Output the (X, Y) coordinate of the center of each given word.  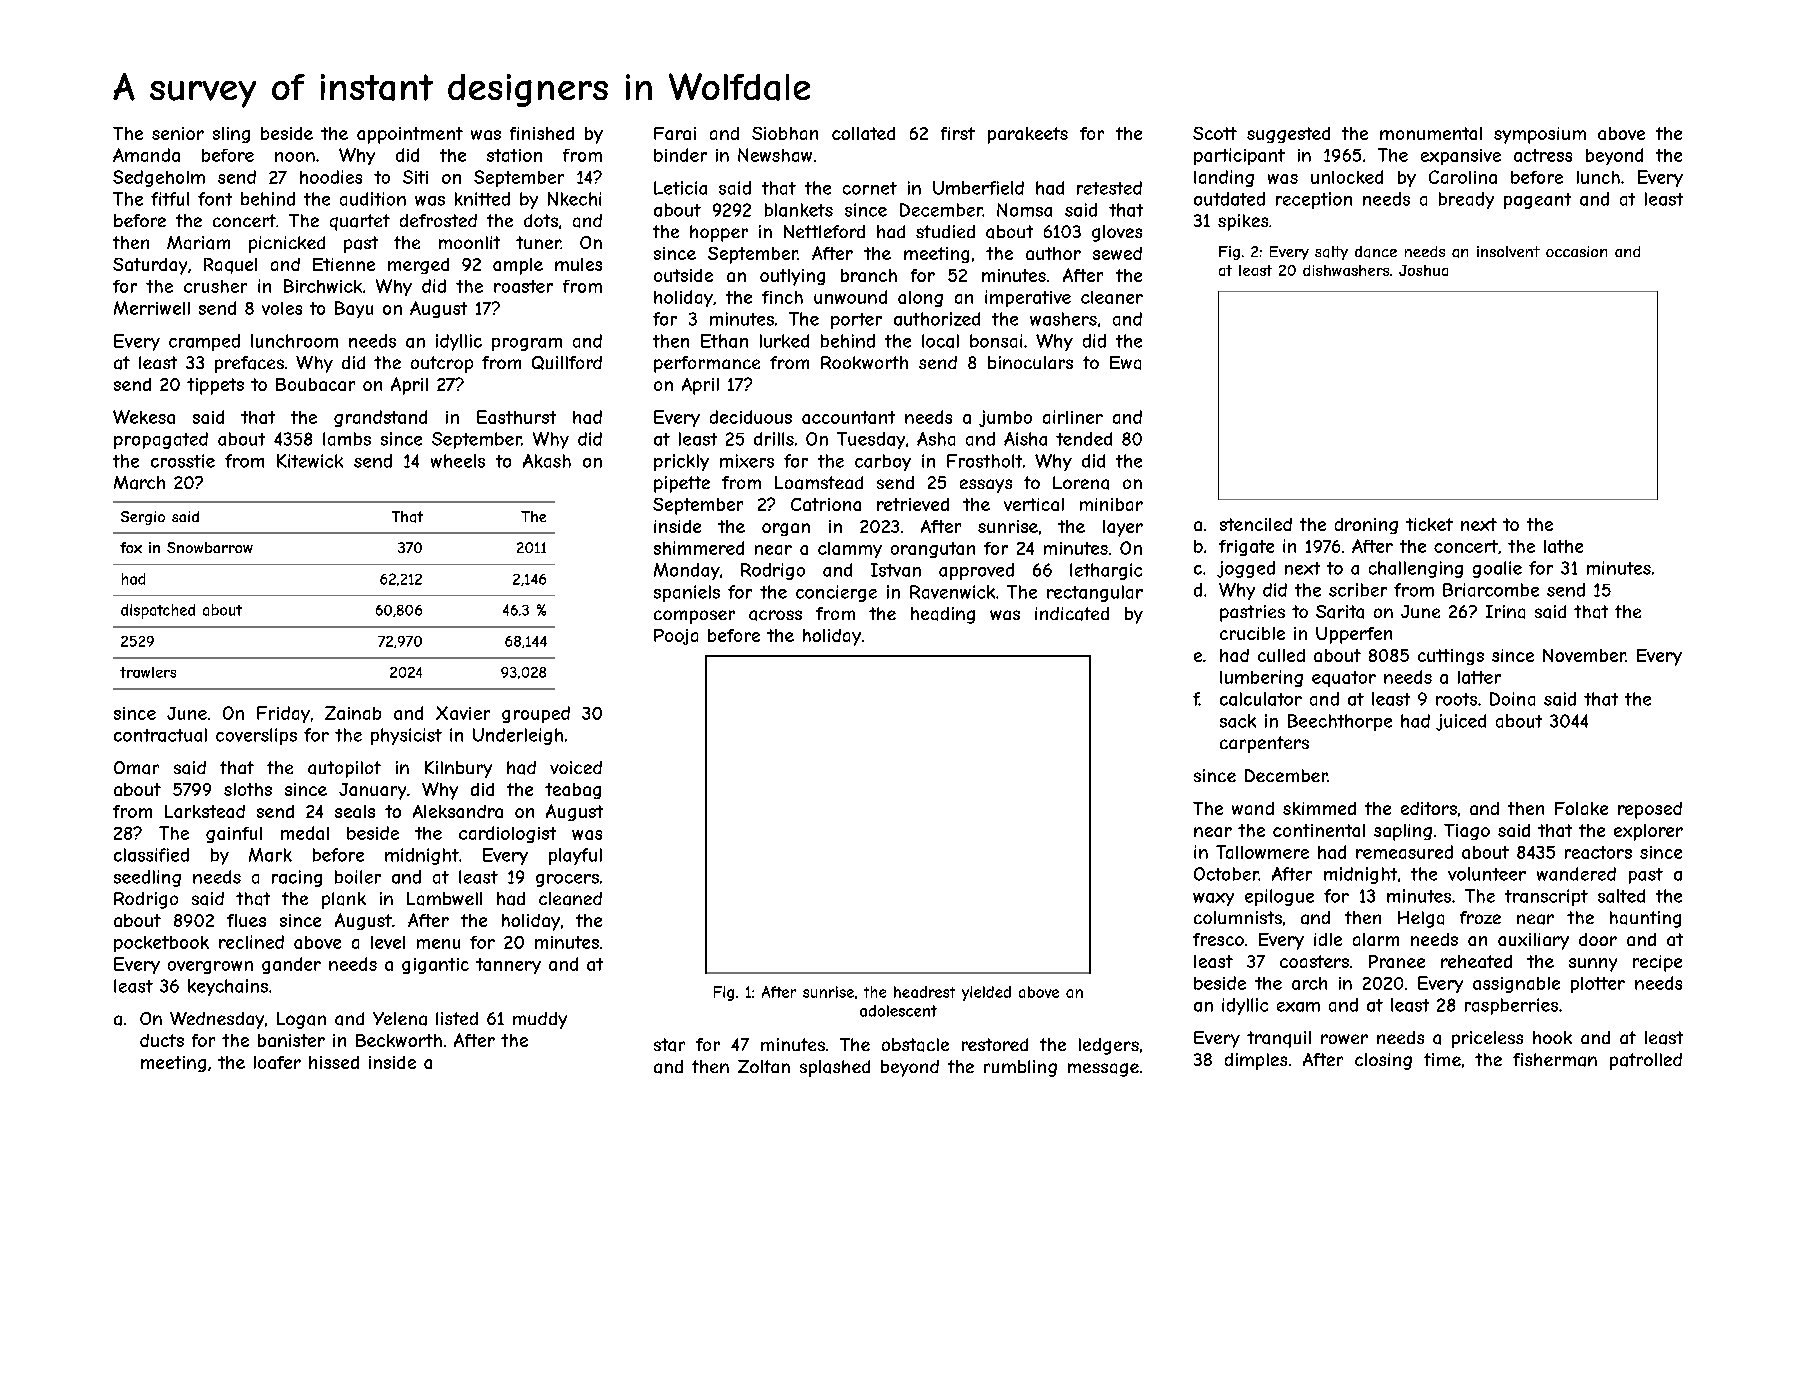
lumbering (1261, 678)
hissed (334, 1062)
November (1584, 655)
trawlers (148, 672)
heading (943, 615)
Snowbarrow (210, 547)
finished (542, 133)
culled (1281, 655)
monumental (1431, 133)
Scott (1215, 133)
